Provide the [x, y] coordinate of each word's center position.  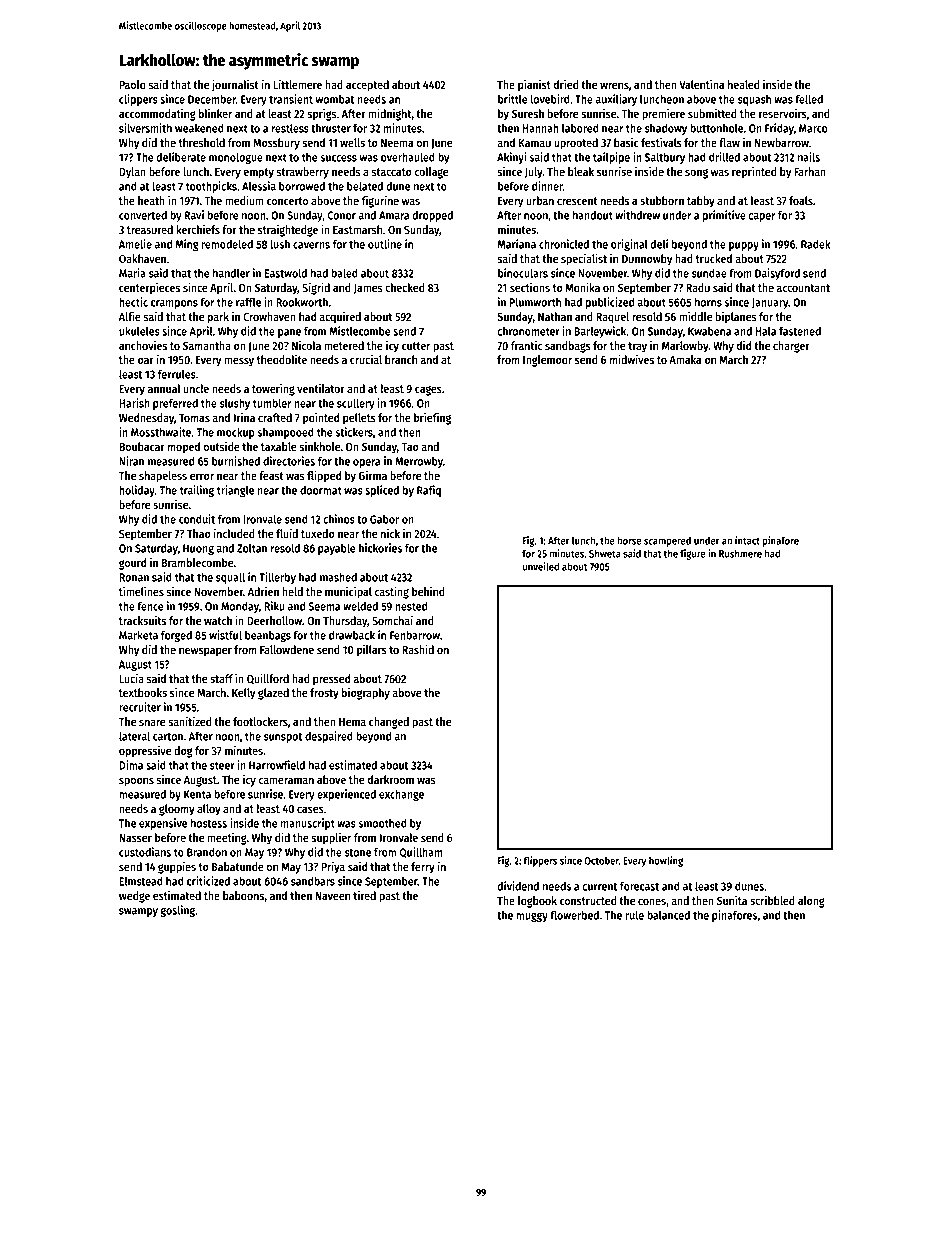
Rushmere [740, 553]
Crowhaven [269, 316]
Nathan [555, 316]
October [601, 860]
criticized [208, 881]
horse [629, 540]
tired [364, 895]
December [212, 99]
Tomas [194, 418]
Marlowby [685, 347]
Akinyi [511, 158]
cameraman [286, 780]
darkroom [391, 779]
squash [754, 100]
